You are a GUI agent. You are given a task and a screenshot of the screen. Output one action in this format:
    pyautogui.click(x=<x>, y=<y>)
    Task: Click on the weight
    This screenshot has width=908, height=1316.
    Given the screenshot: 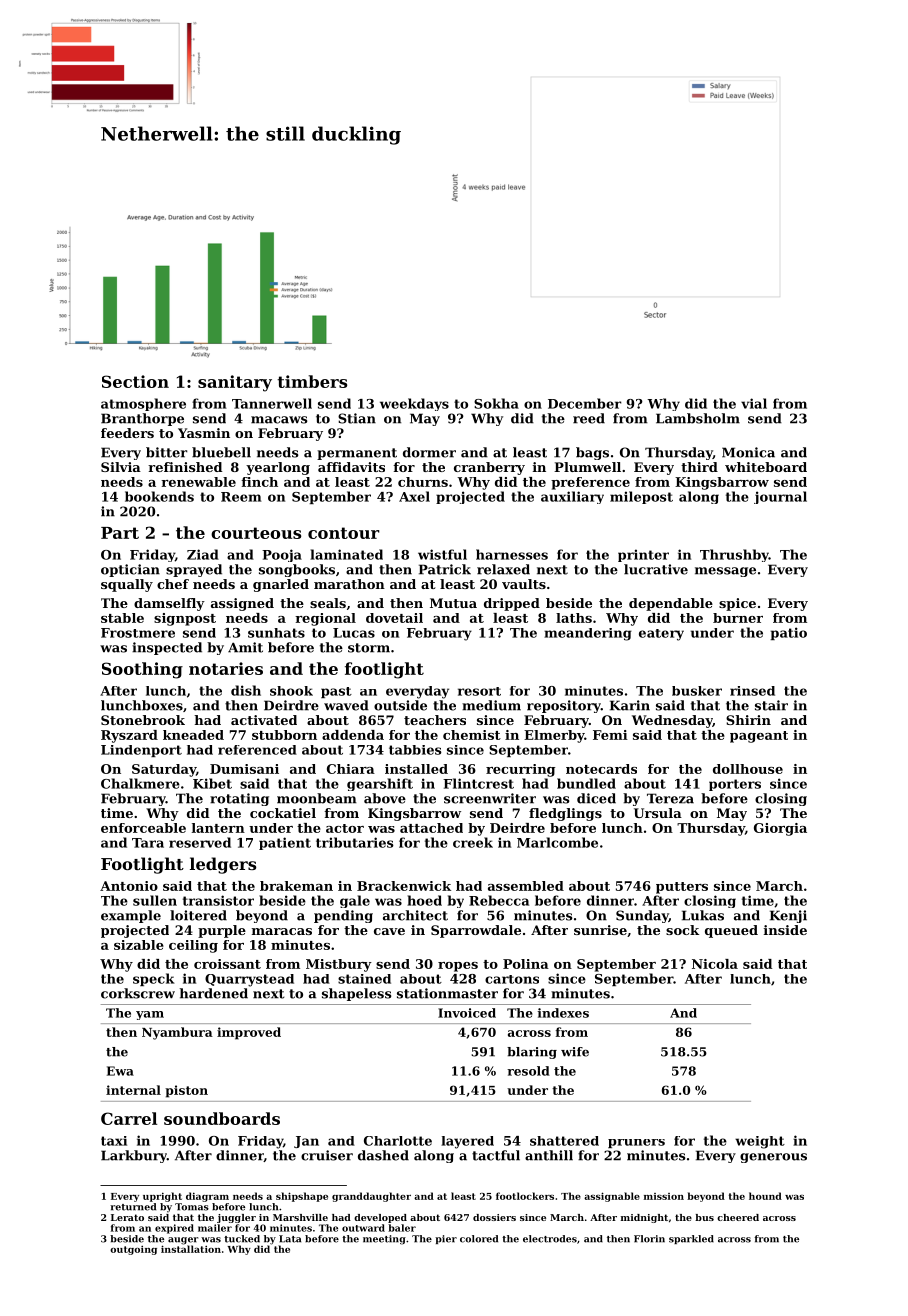 What is the action you would take?
    pyautogui.click(x=760, y=1142)
